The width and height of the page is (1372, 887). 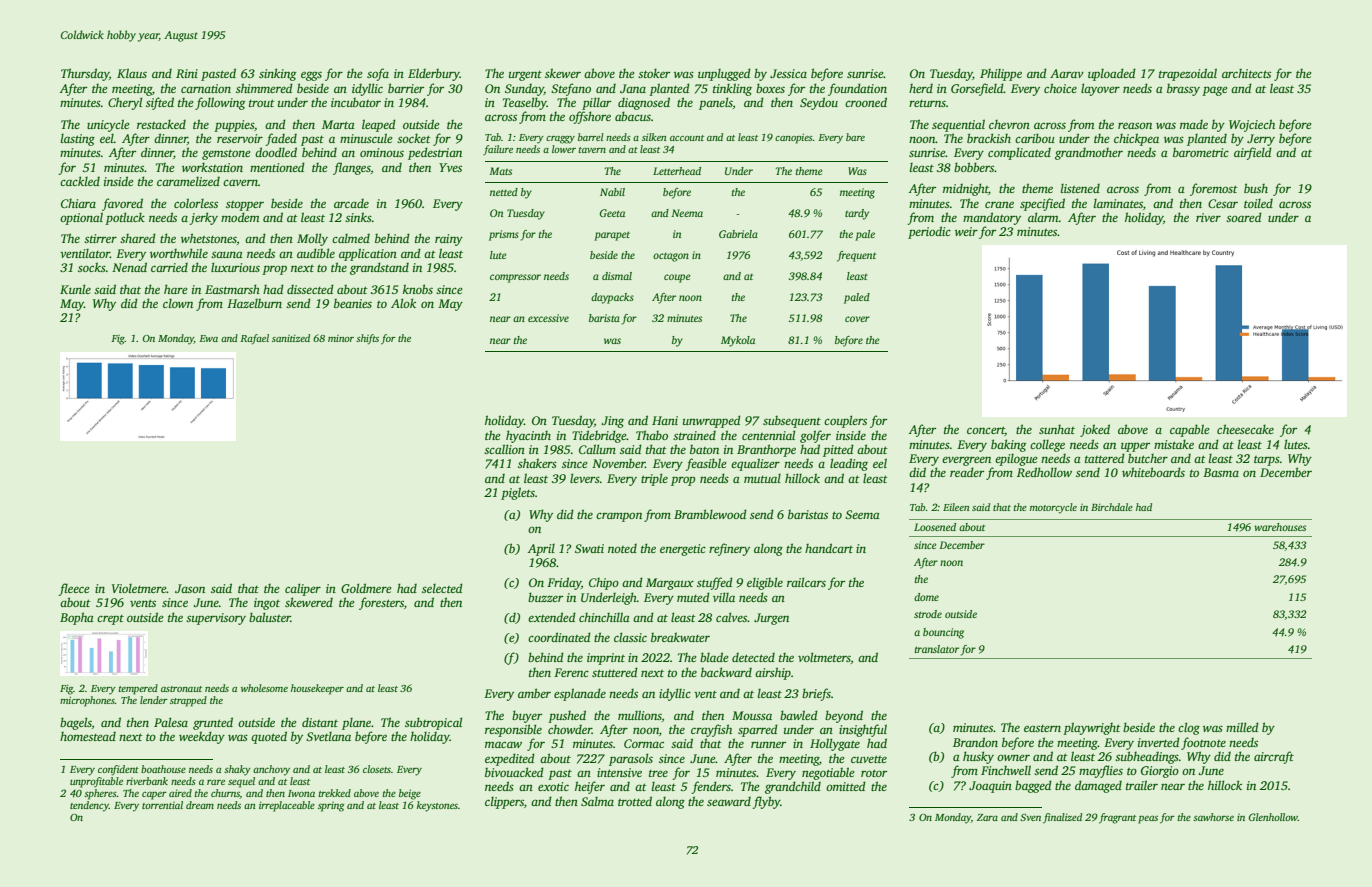 What do you see at coordinates (367, 339) in the page?
I see `shifts` at bounding box center [367, 339].
